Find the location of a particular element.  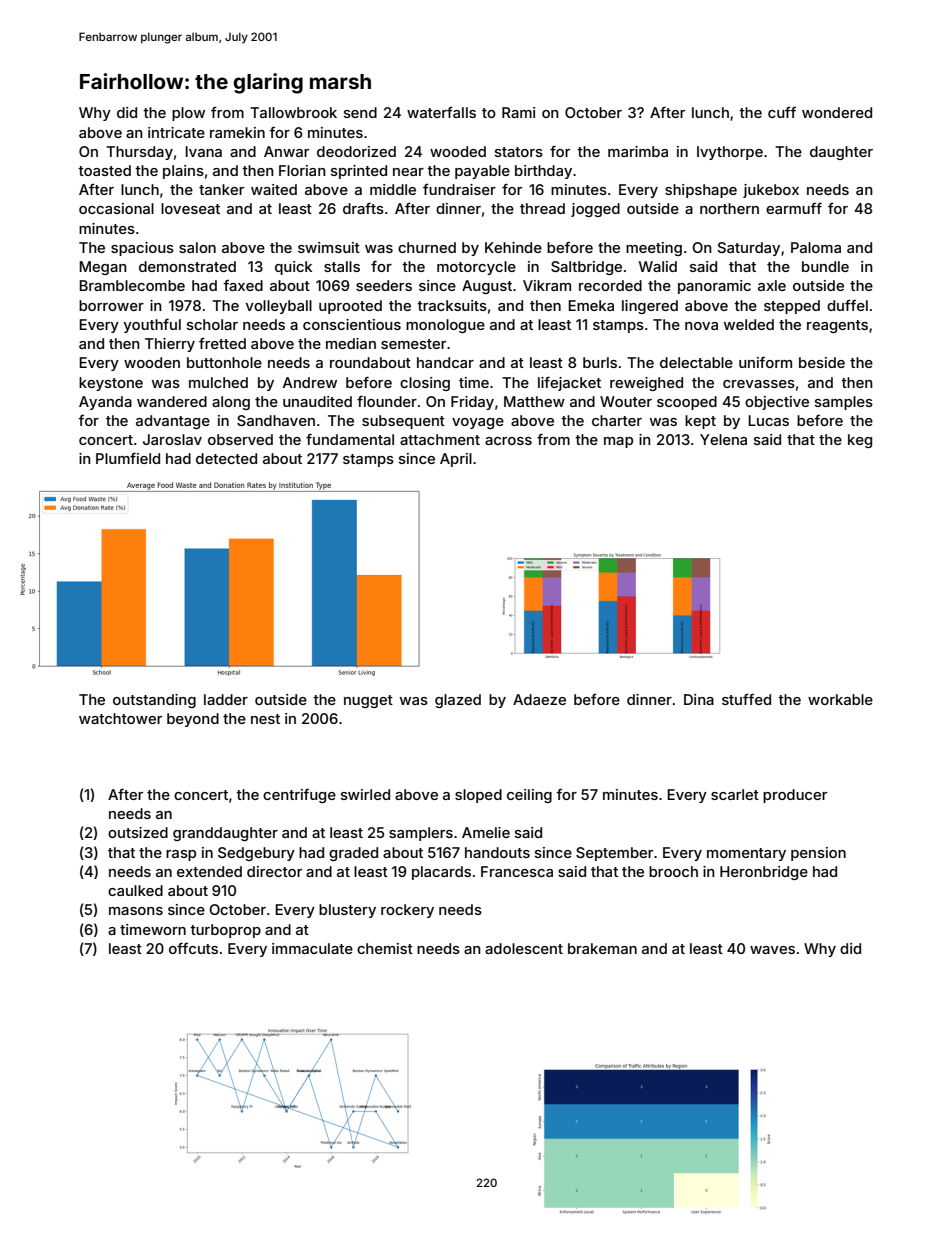

attachment is located at coordinates (440, 439).
